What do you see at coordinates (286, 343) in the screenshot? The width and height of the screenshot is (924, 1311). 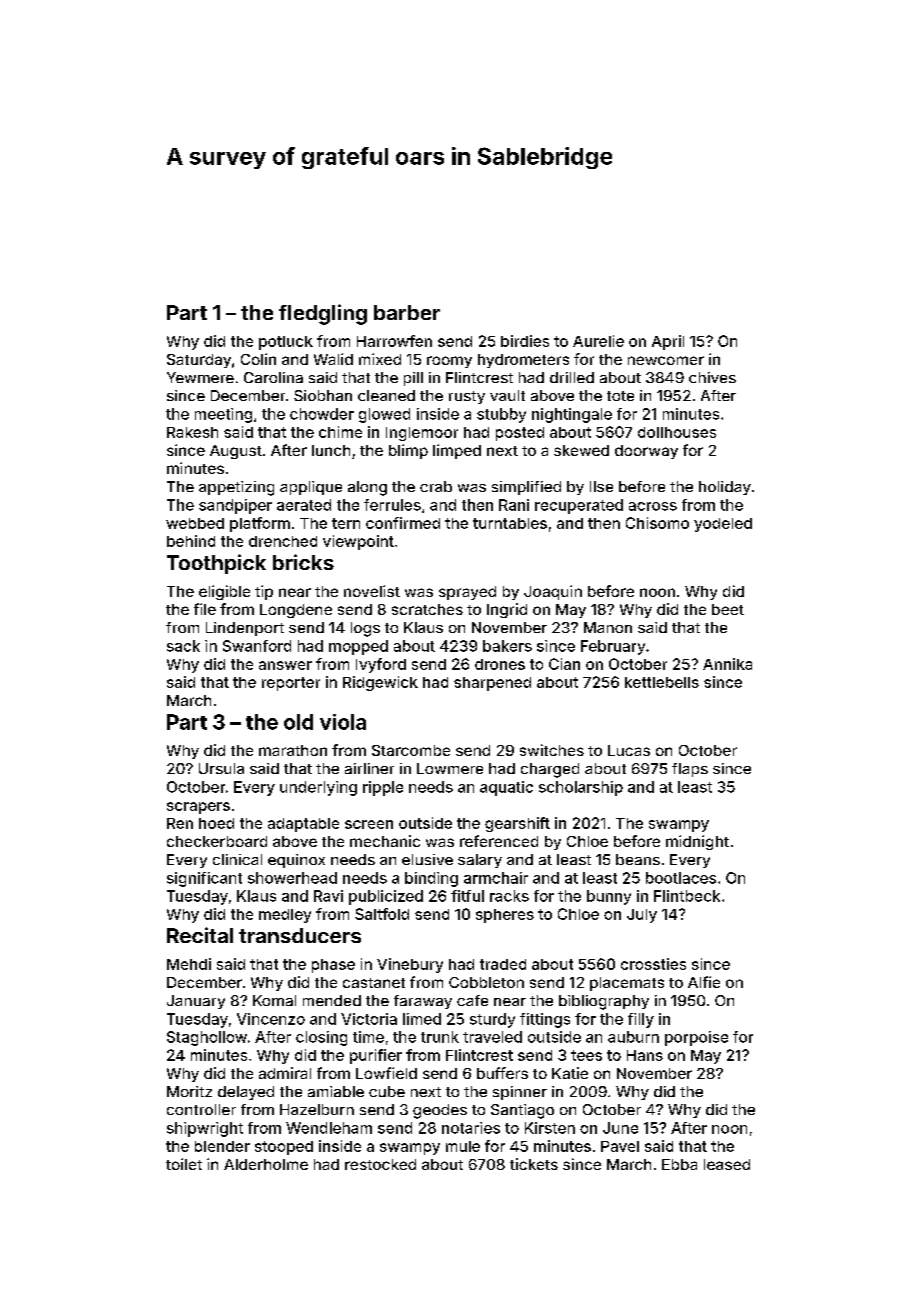 I see `potluck` at bounding box center [286, 343].
